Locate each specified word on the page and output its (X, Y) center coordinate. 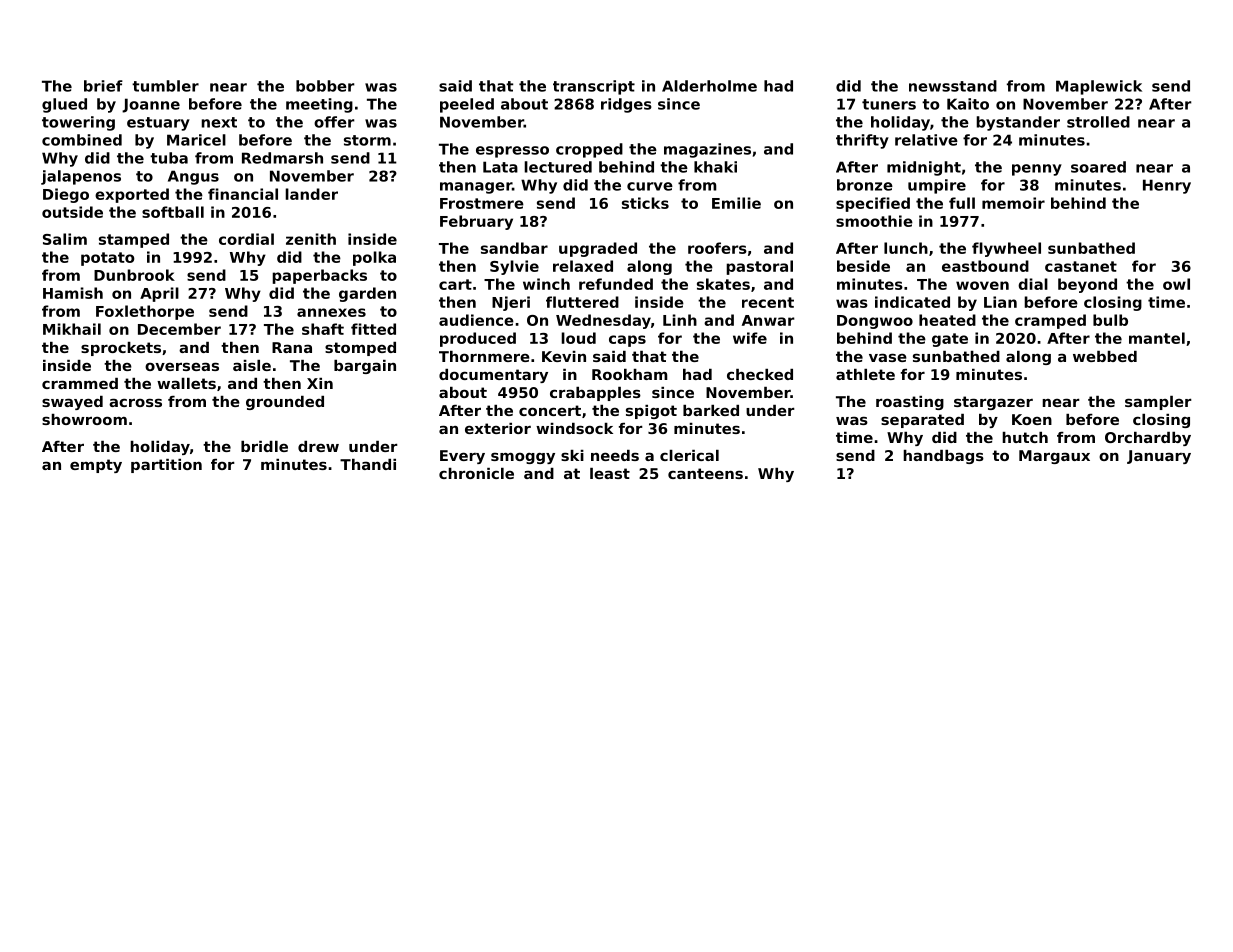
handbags (943, 457)
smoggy (523, 458)
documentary (493, 376)
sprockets (121, 349)
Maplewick (1099, 87)
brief (103, 86)
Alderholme (709, 86)
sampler (1158, 403)
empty (96, 466)
